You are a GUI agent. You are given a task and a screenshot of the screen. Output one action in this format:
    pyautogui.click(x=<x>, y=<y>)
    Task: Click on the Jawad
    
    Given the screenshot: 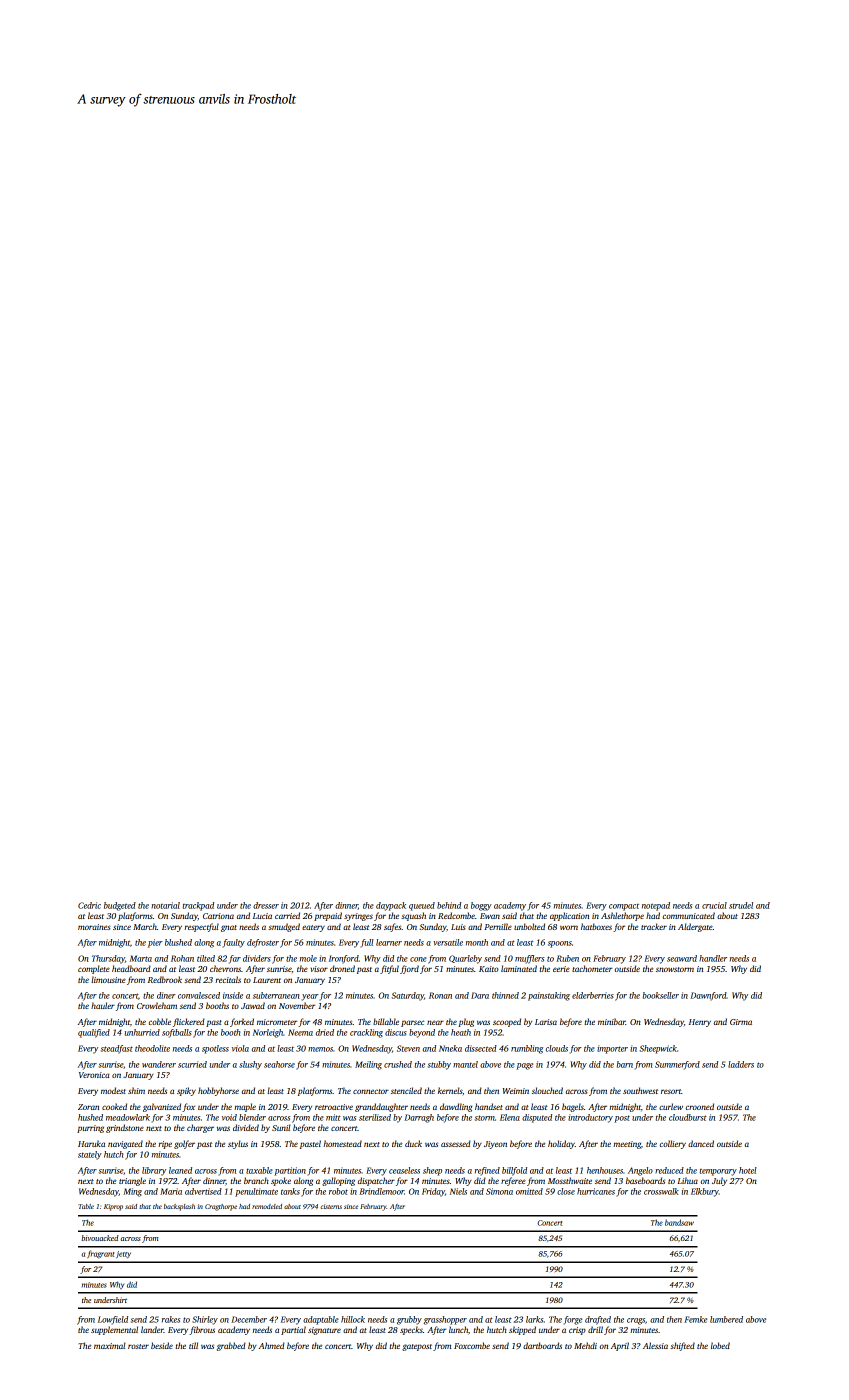 What is the action you would take?
    pyautogui.click(x=253, y=1005)
